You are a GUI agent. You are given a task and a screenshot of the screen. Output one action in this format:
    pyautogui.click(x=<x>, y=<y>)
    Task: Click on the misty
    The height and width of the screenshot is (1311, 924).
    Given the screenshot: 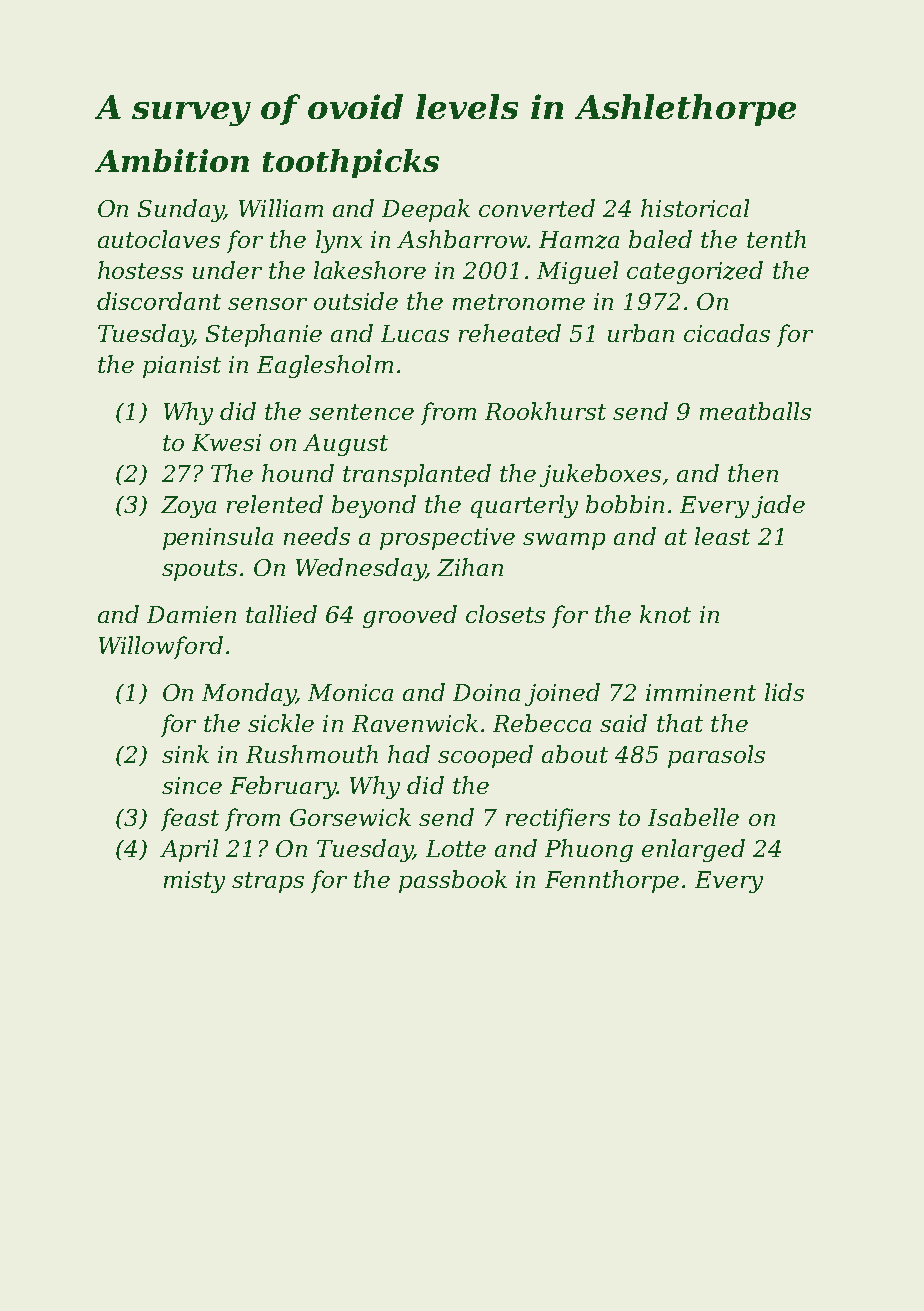 What is the action you would take?
    pyautogui.click(x=194, y=882)
